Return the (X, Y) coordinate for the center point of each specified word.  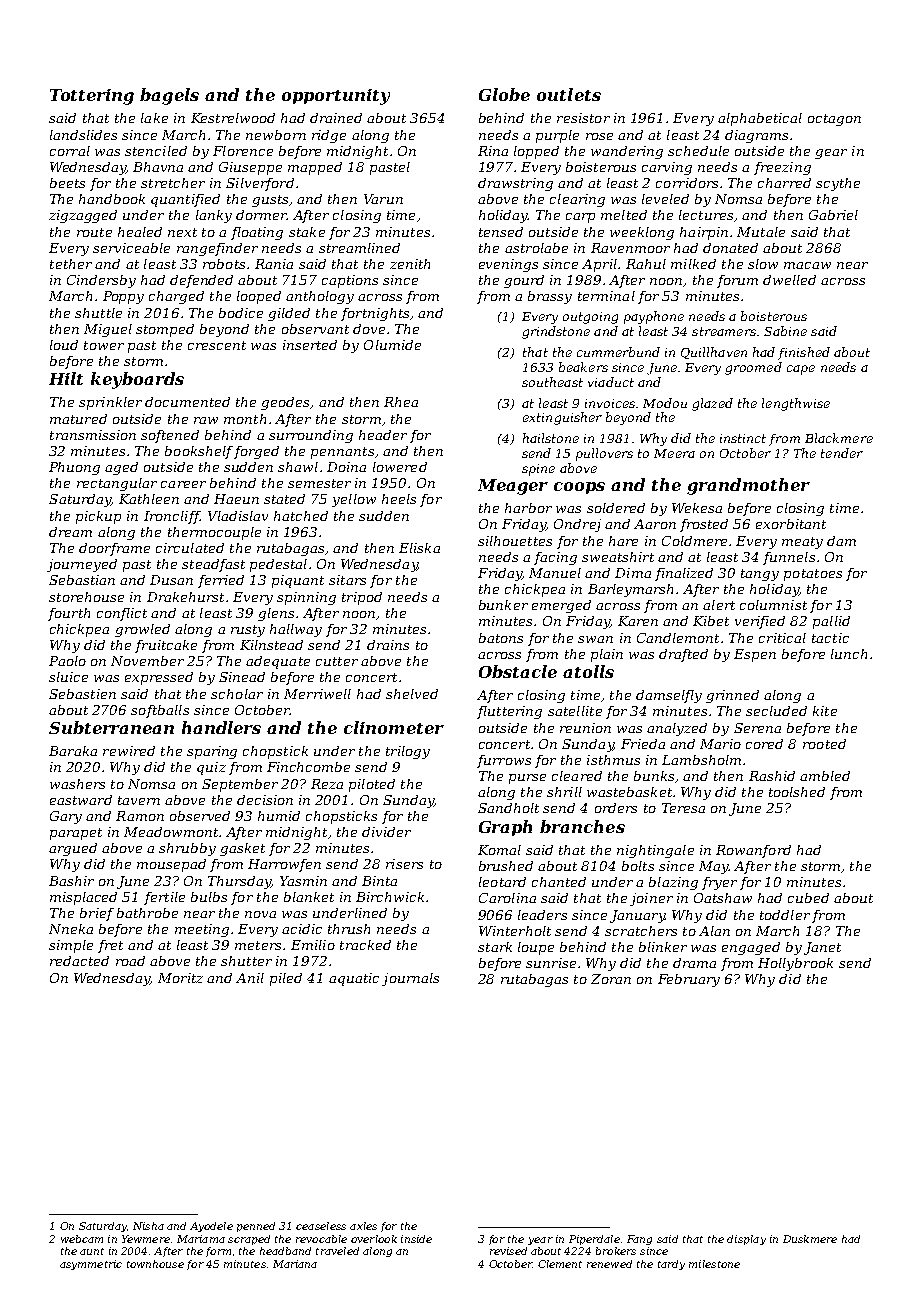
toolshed (797, 792)
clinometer (394, 727)
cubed (808, 898)
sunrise (551, 963)
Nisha (148, 1226)
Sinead (242, 677)
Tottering (92, 97)
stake (307, 232)
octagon (834, 120)
